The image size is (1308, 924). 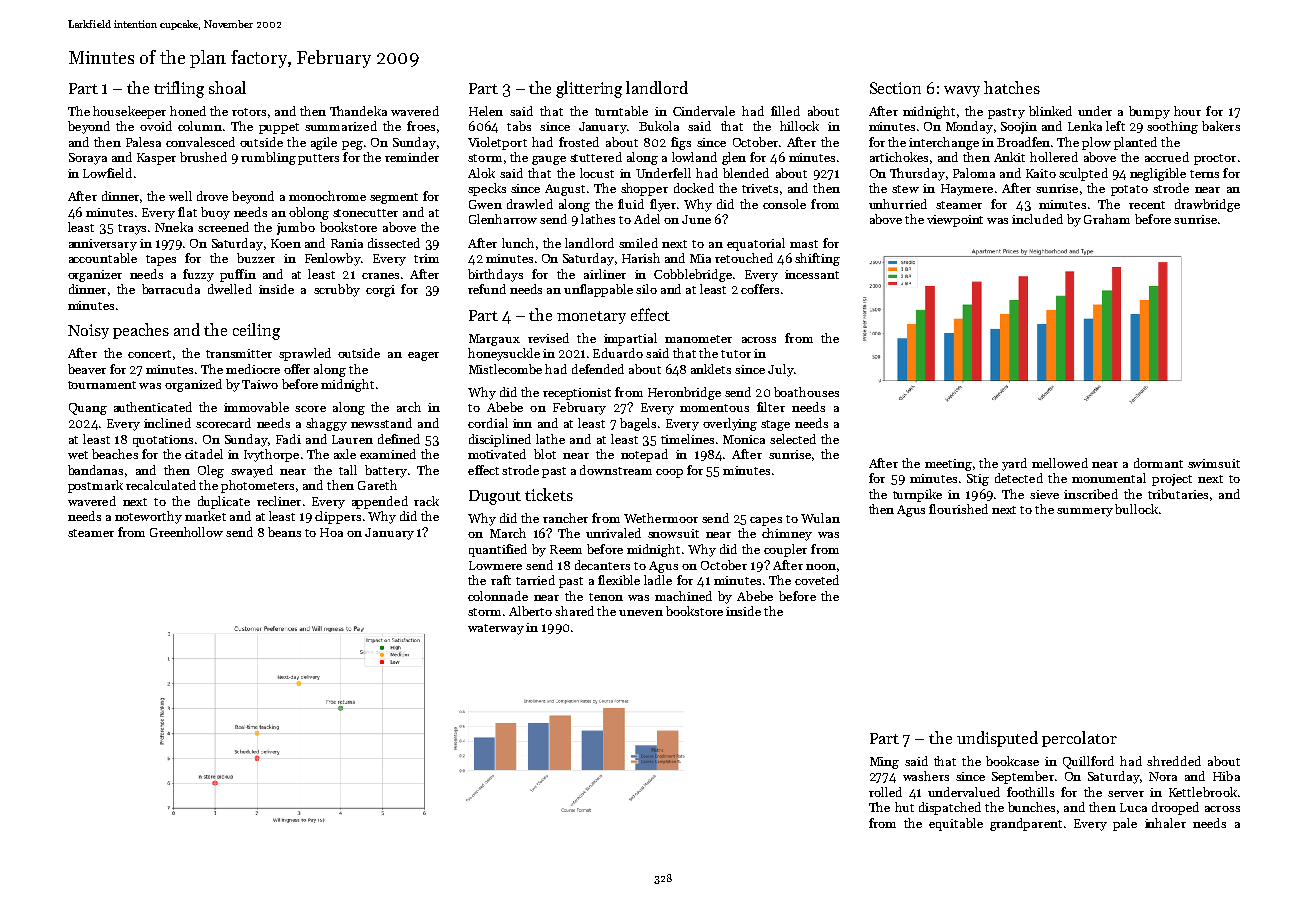 What do you see at coordinates (641, 613) in the screenshot?
I see `uneven` at bounding box center [641, 613].
